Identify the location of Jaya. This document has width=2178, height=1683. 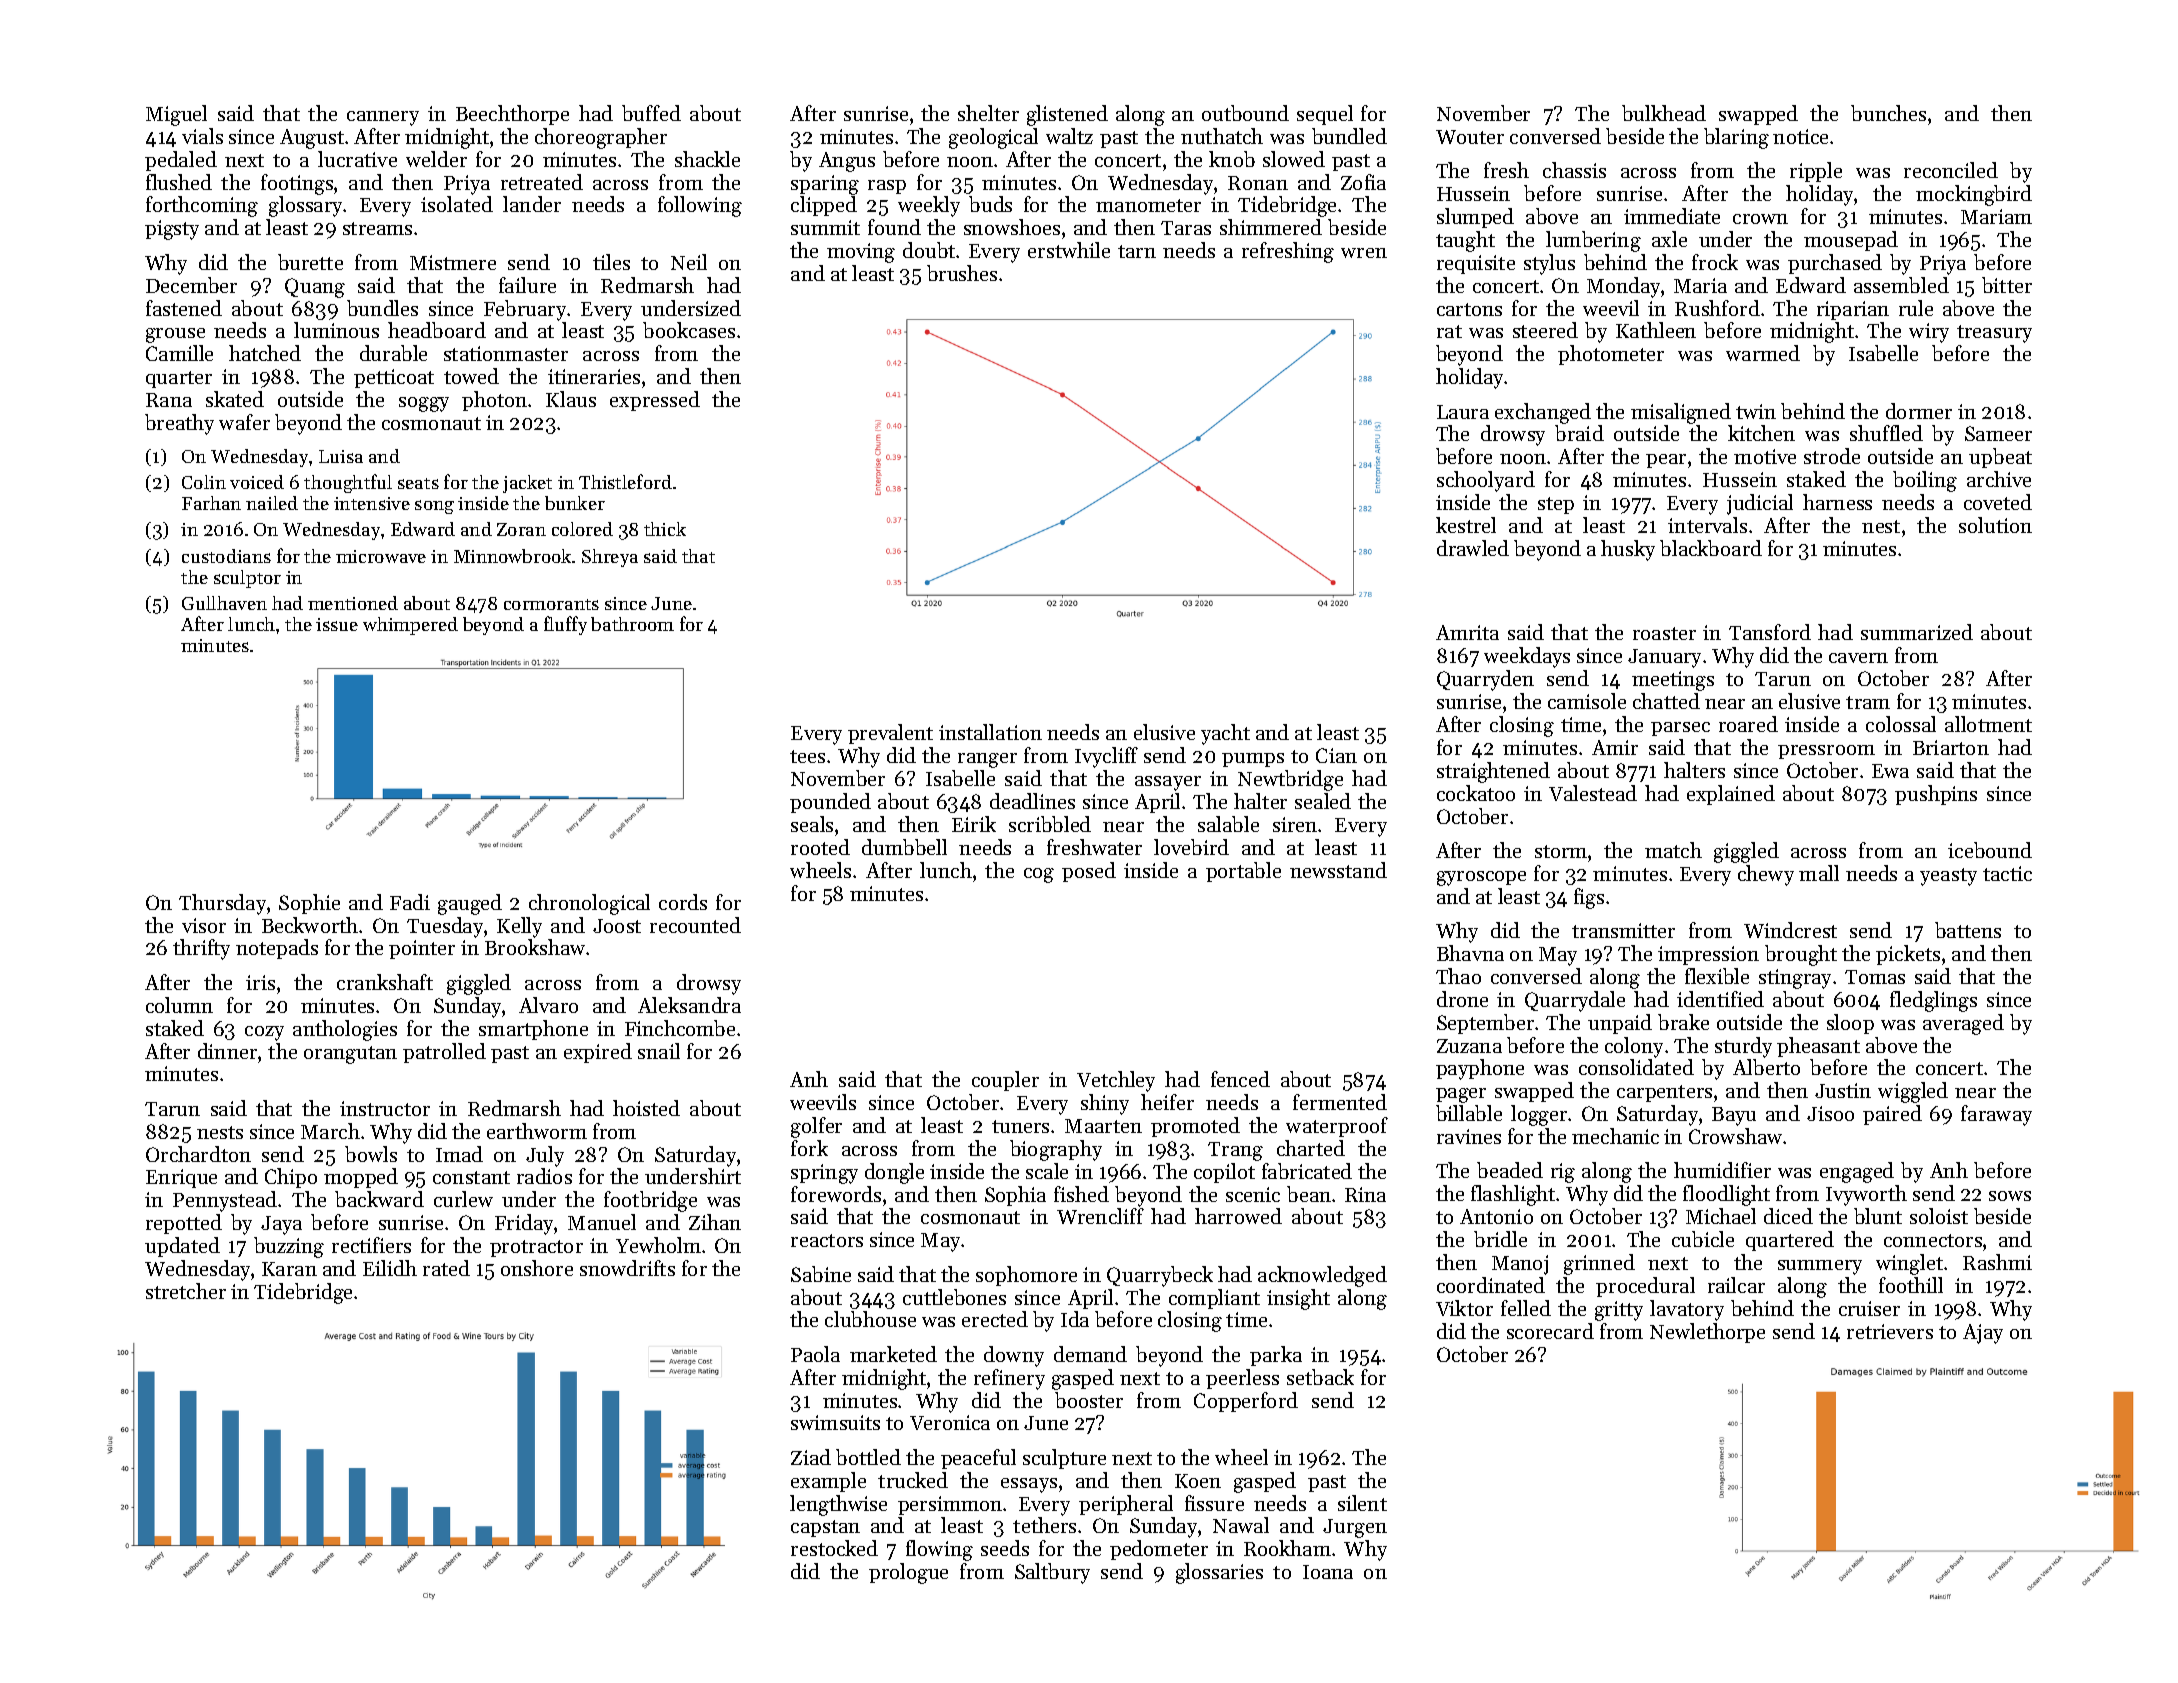
(281, 1225).
